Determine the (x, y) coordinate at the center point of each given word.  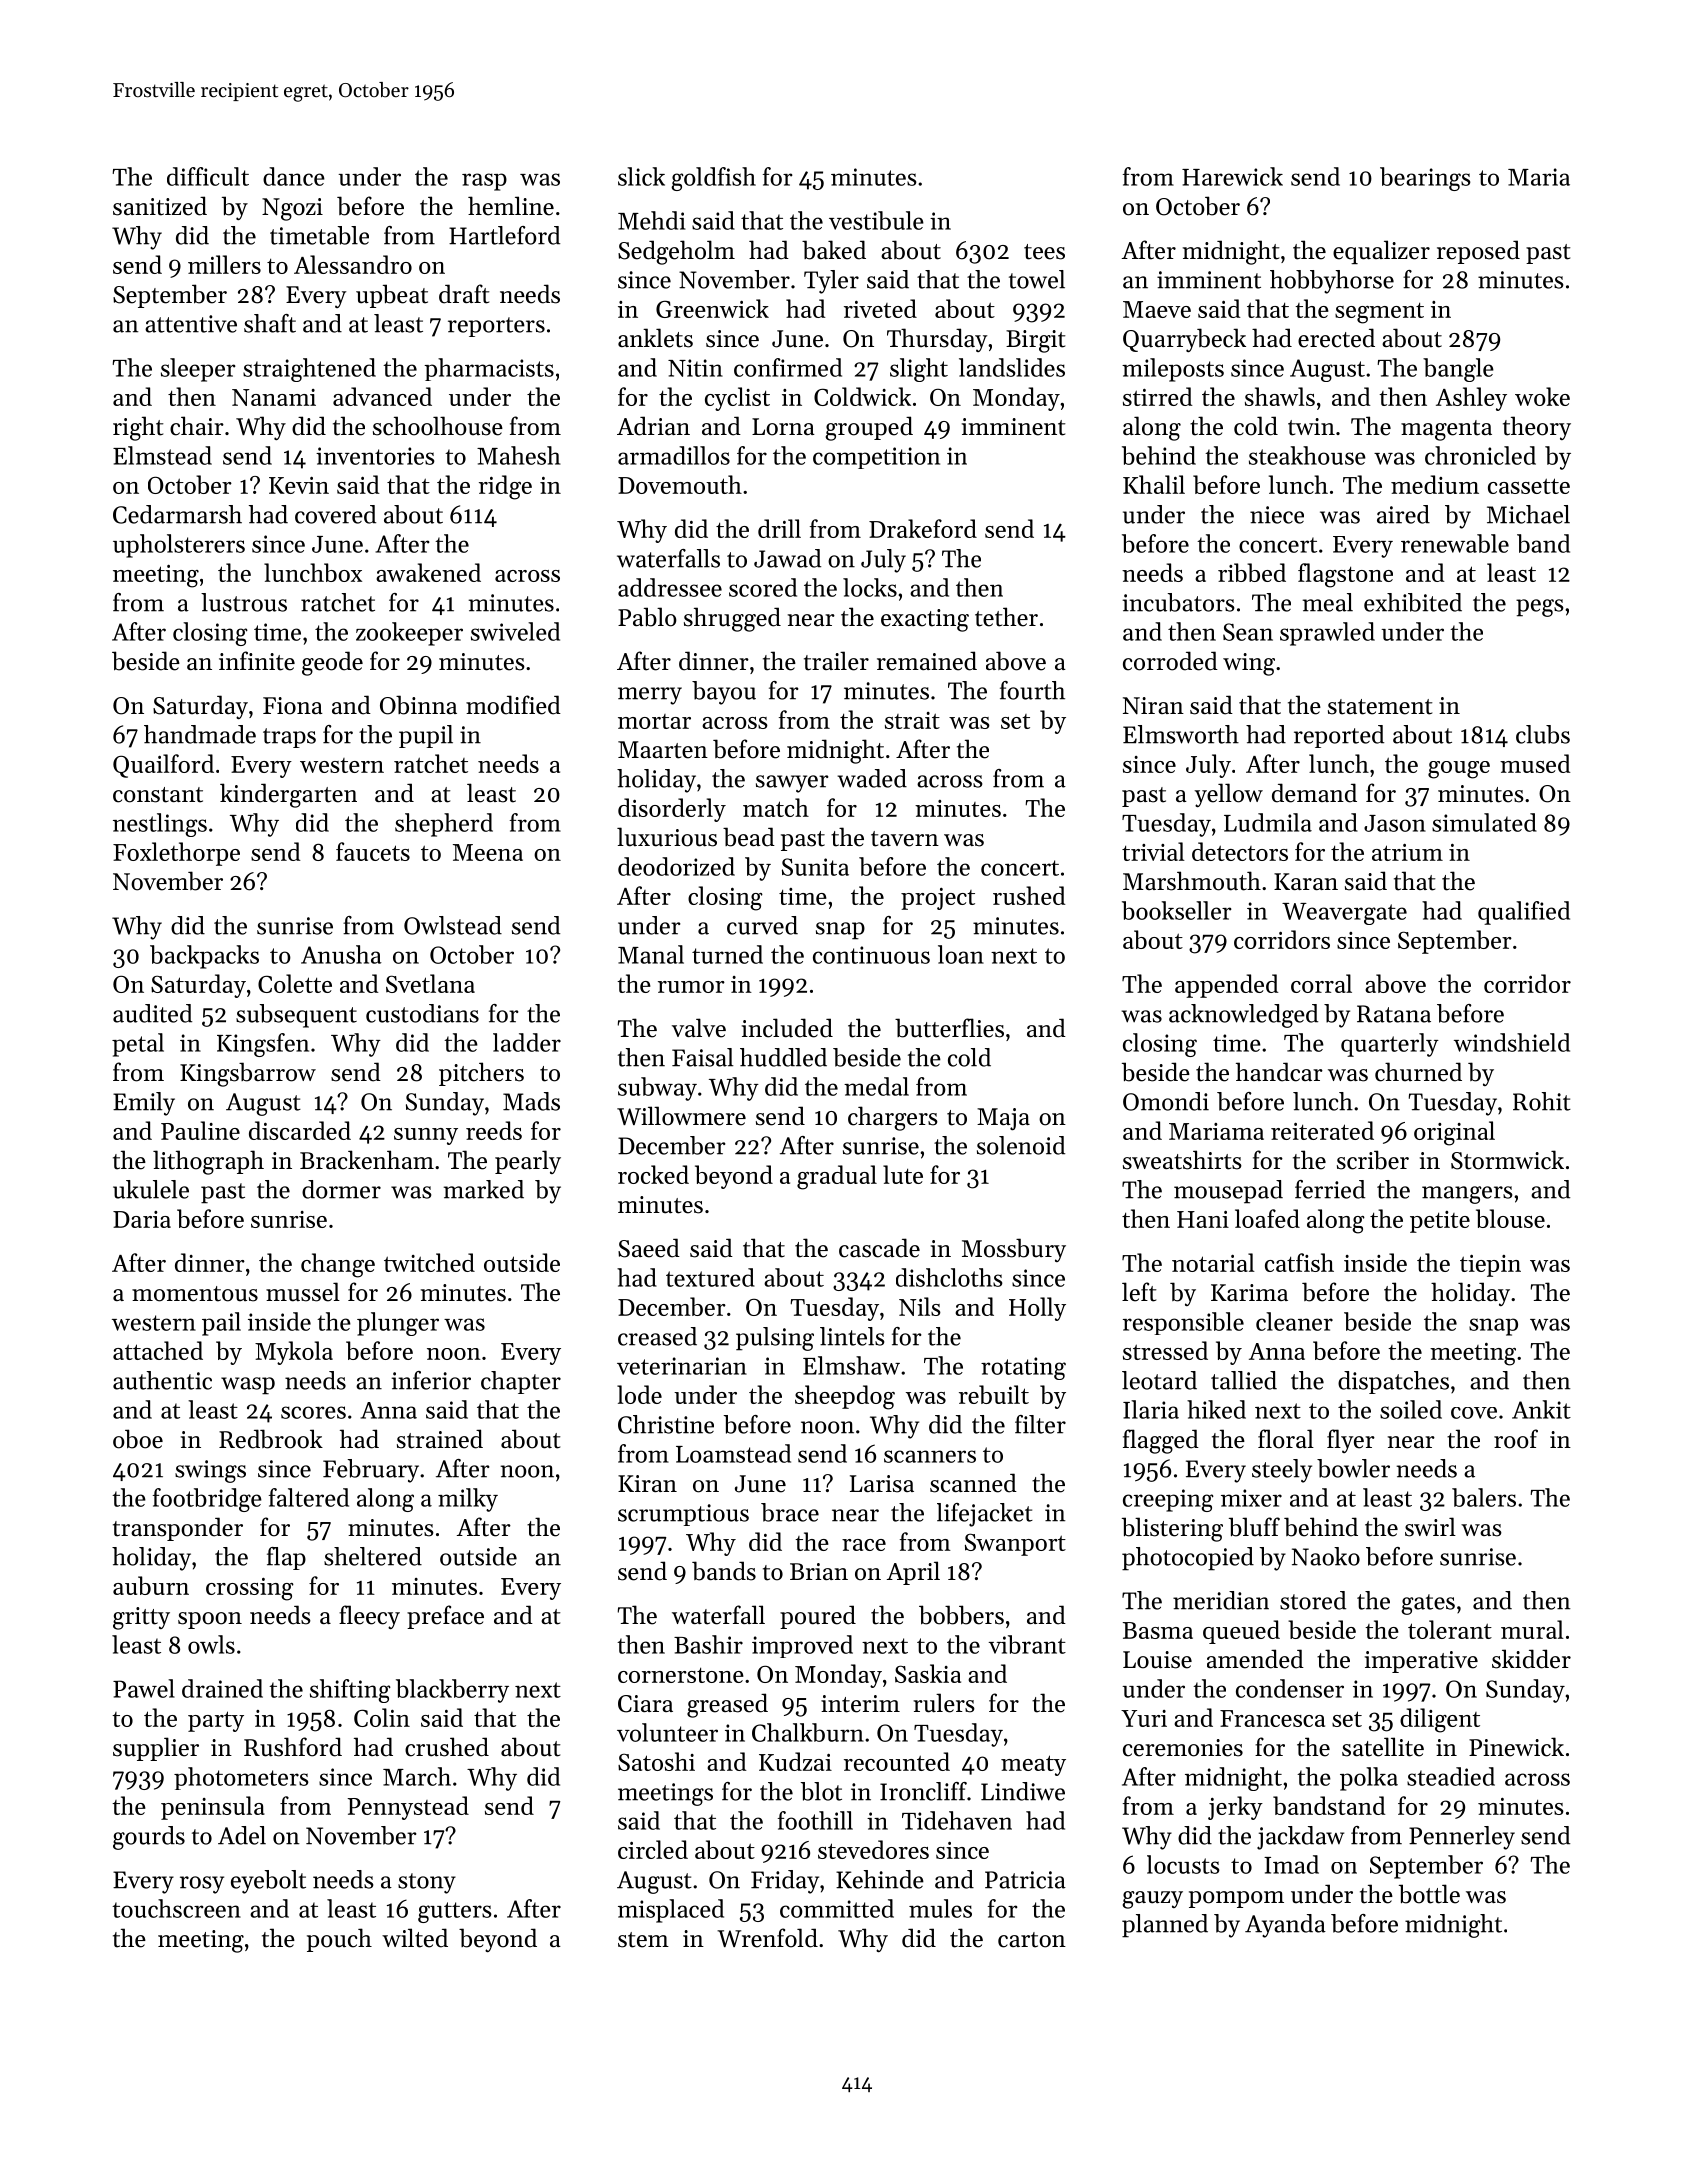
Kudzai (795, 1761)
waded (872, 778)
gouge (1459, 770)
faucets (373, 851)
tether (1006, 617)
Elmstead (162, 455)
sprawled (1327, 634)
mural (1532, 1629)
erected (1336, 338)
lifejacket (985, 1515)
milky (468, 1500)
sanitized (160, 206)
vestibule (876, 220)
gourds (149, 1838)
